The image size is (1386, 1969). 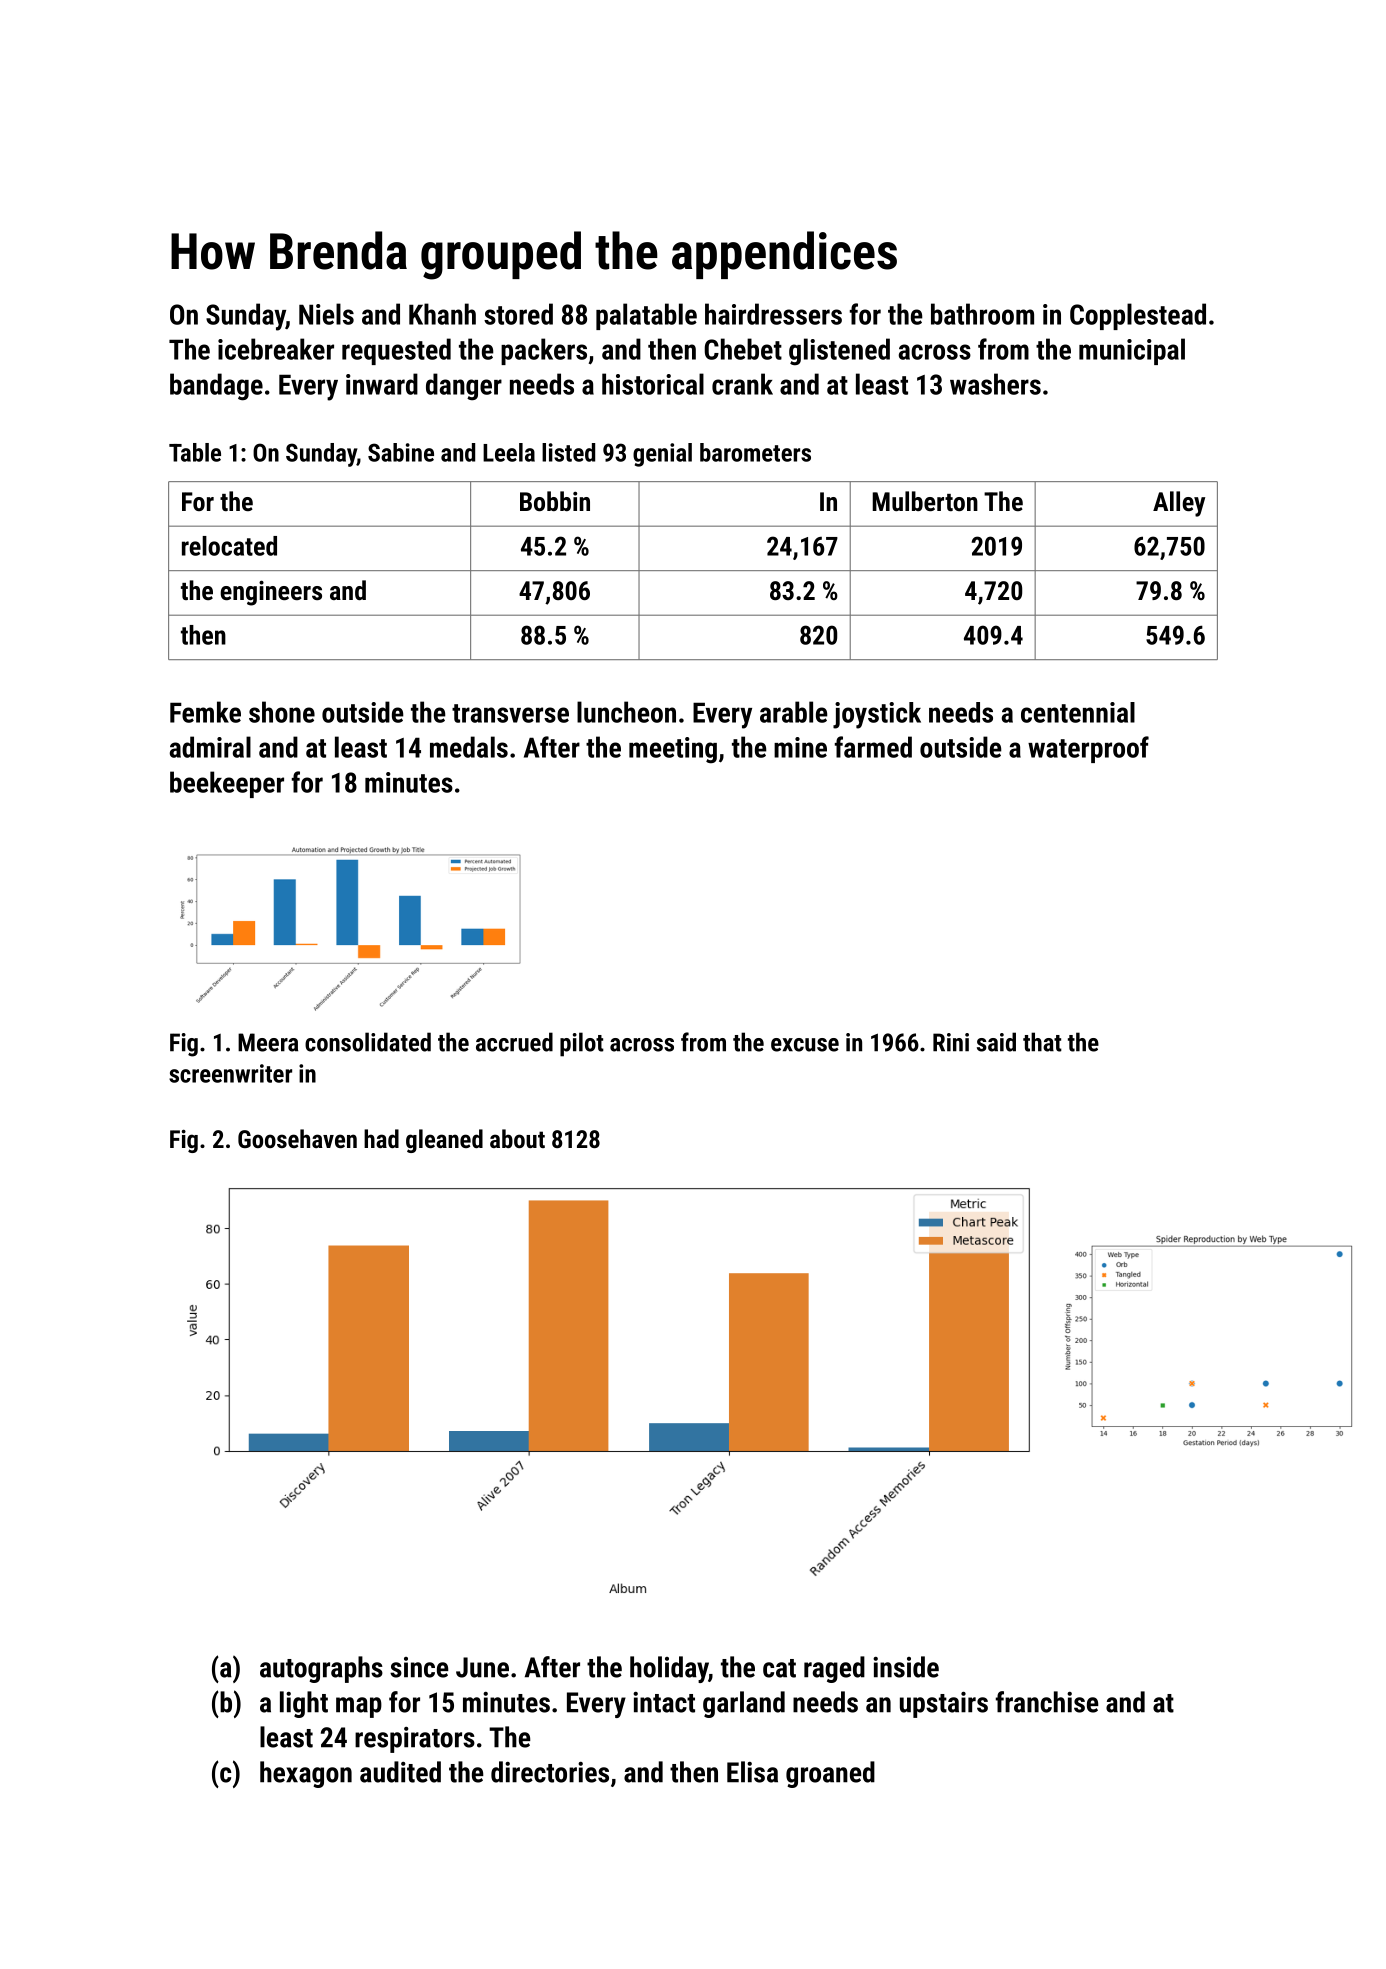 What do you see at coordinates (982, 314) in the document?
I see `bathroom` at bounding box center [982, 314].
